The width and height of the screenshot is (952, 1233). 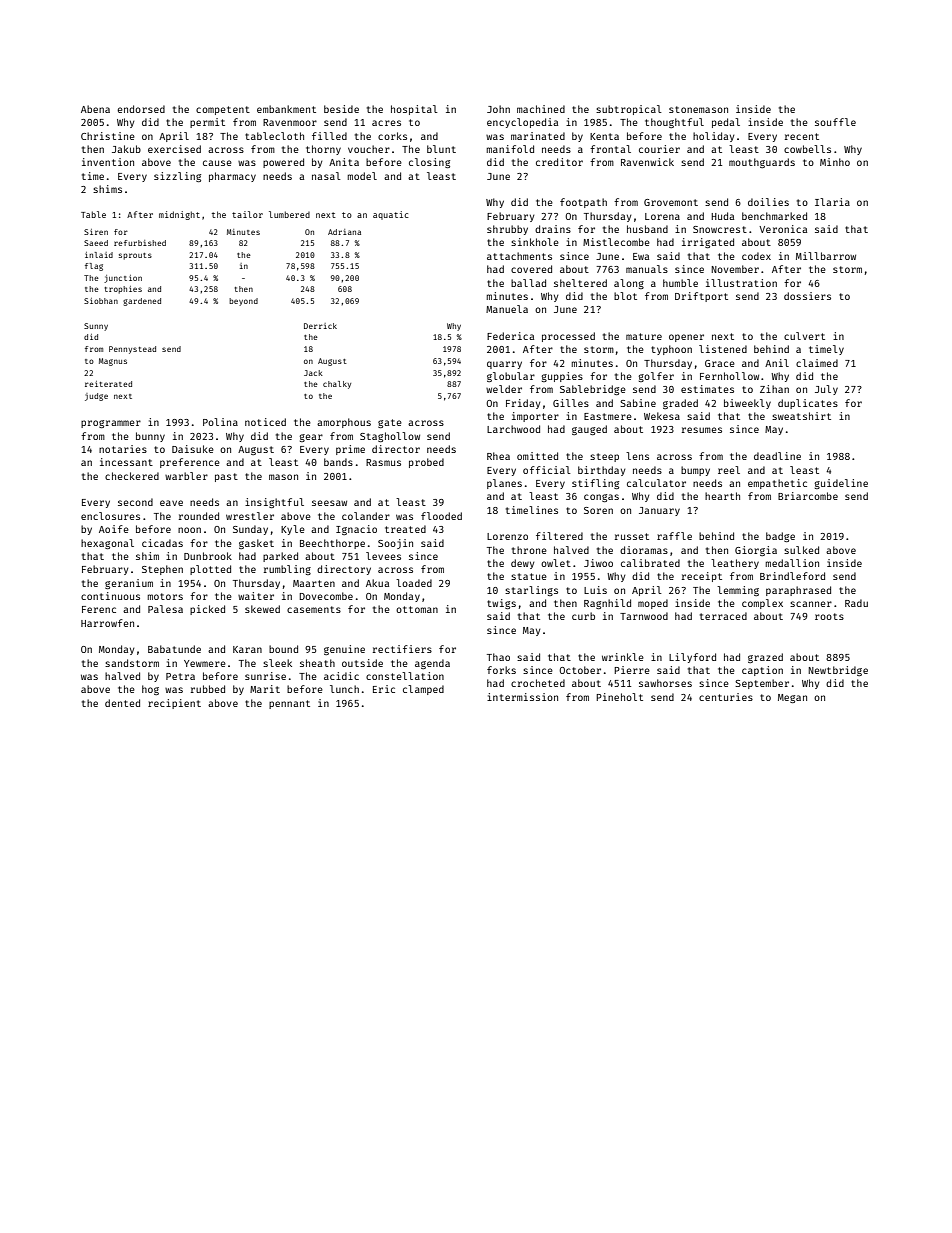 I want to click on insightful, so click(x=274, y=503).
